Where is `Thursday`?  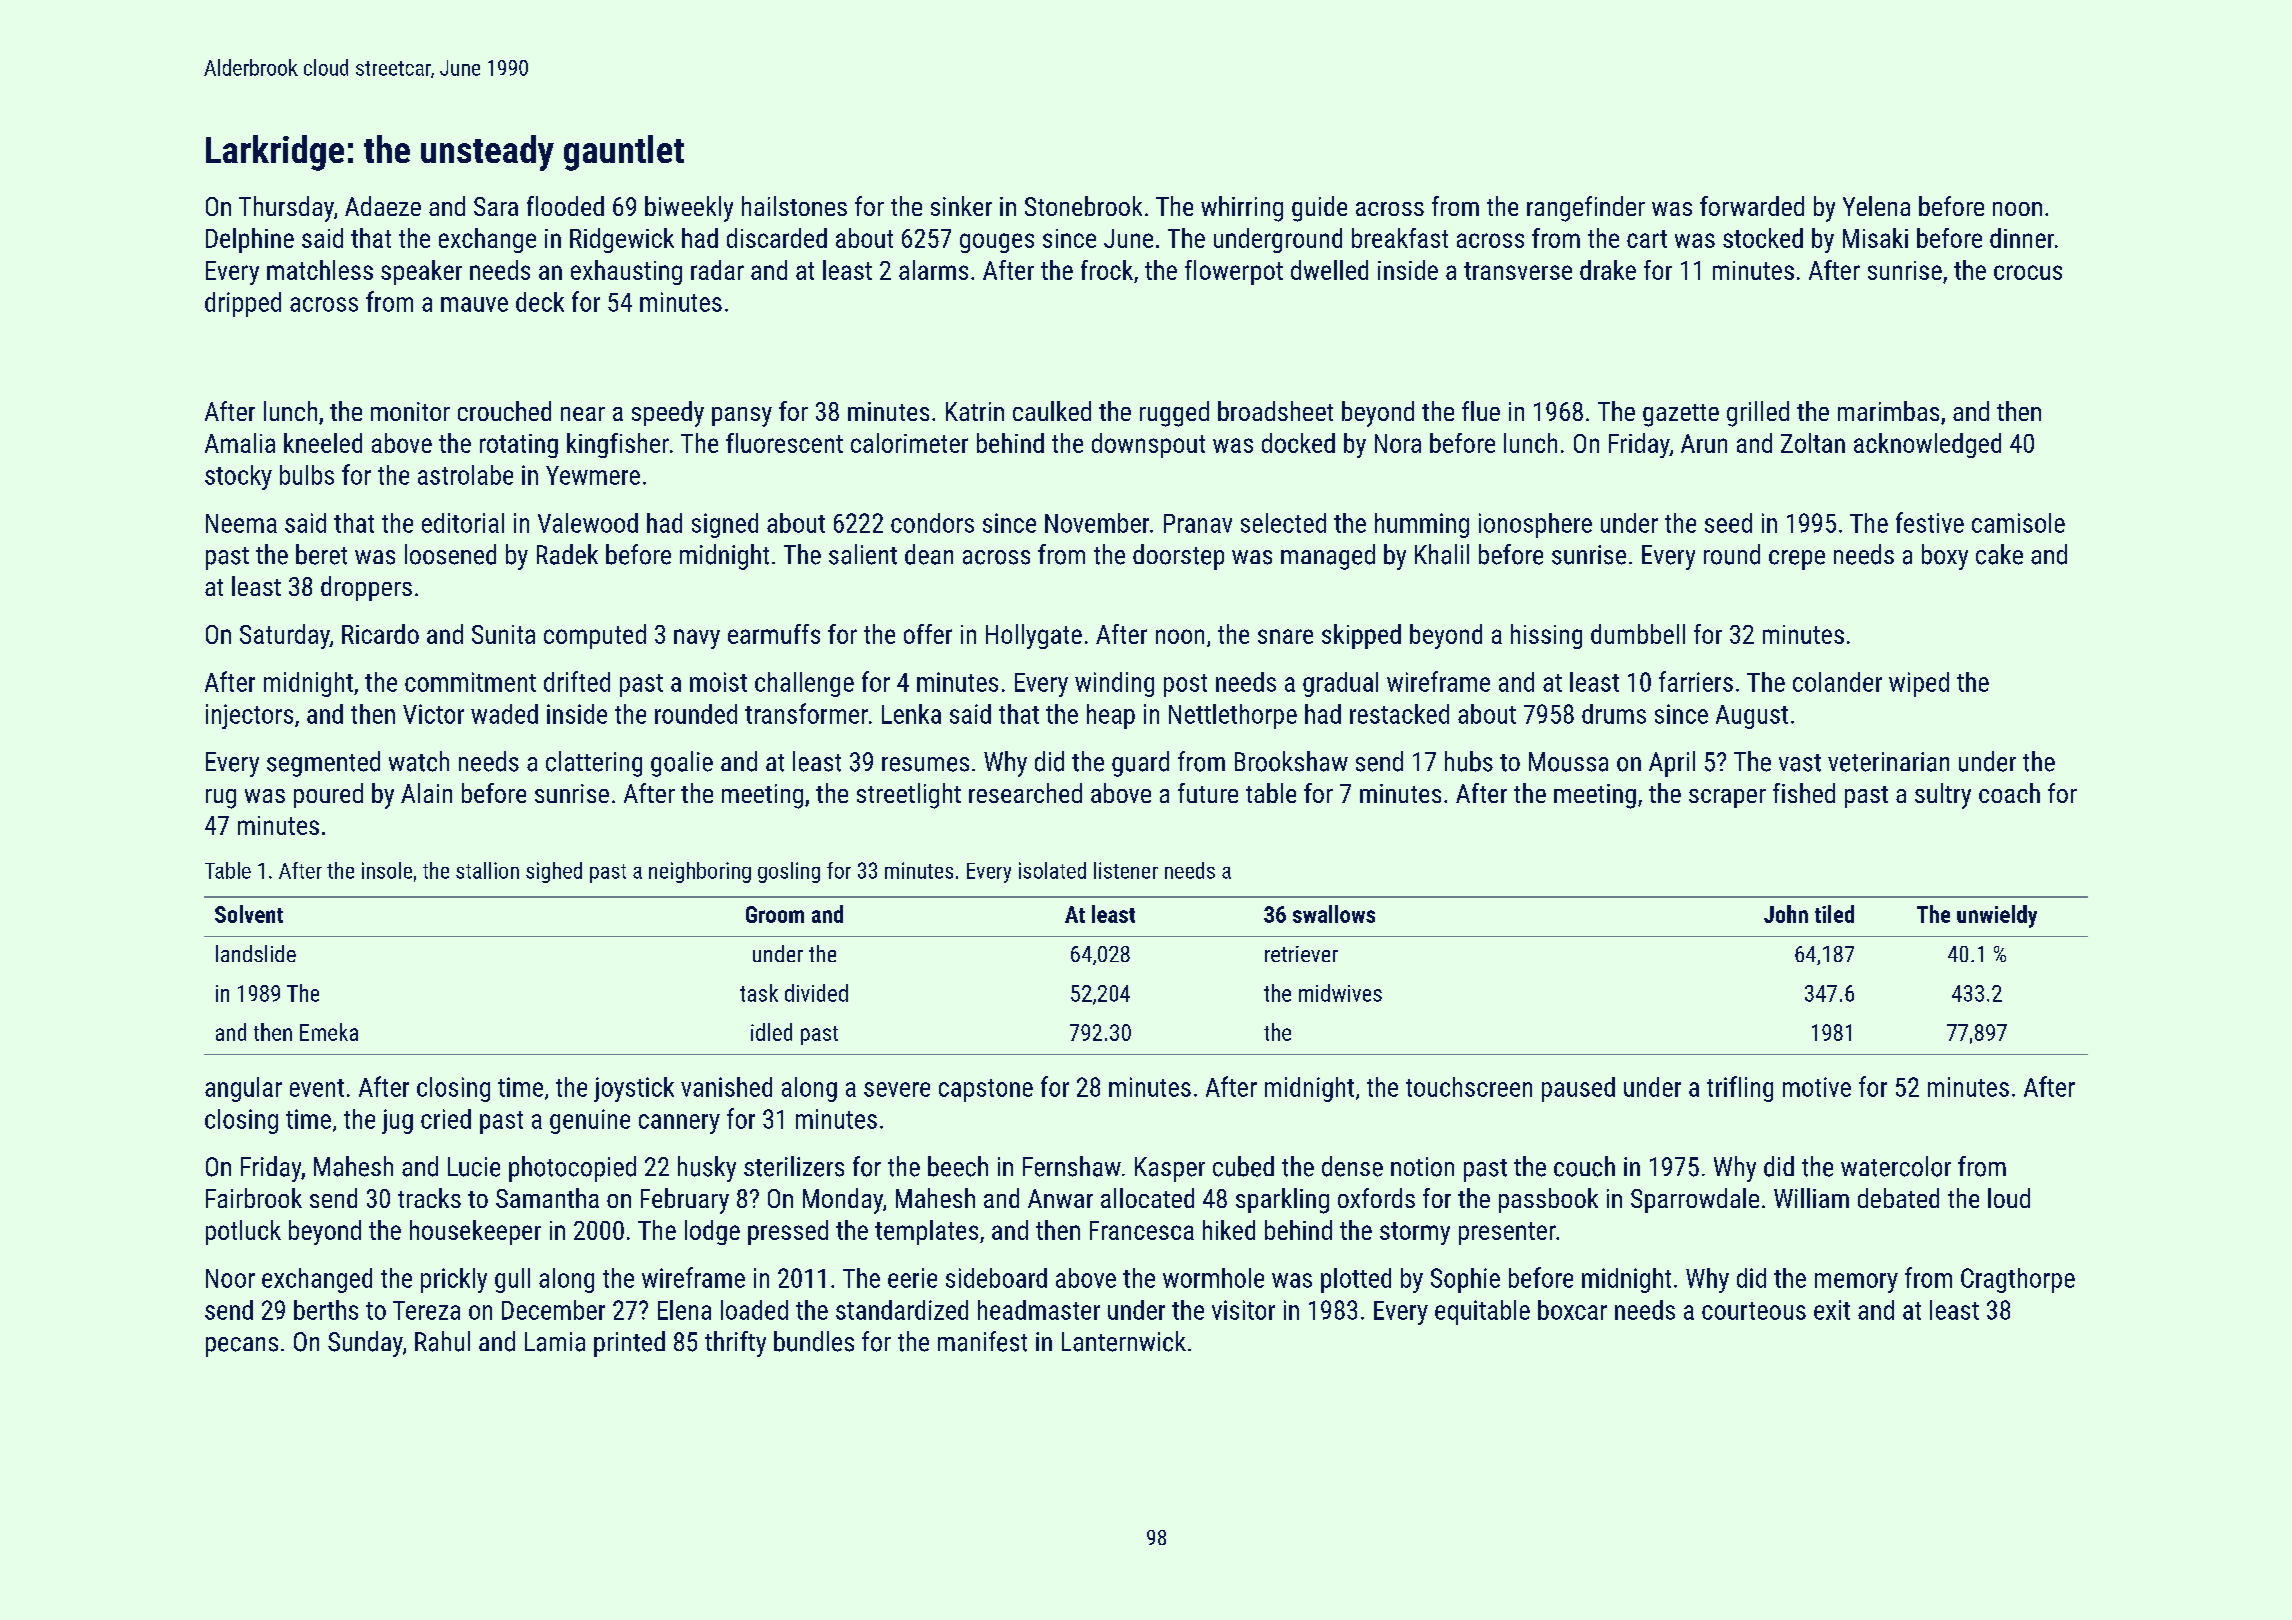
Thursday is located at coordinates (286, 209).
